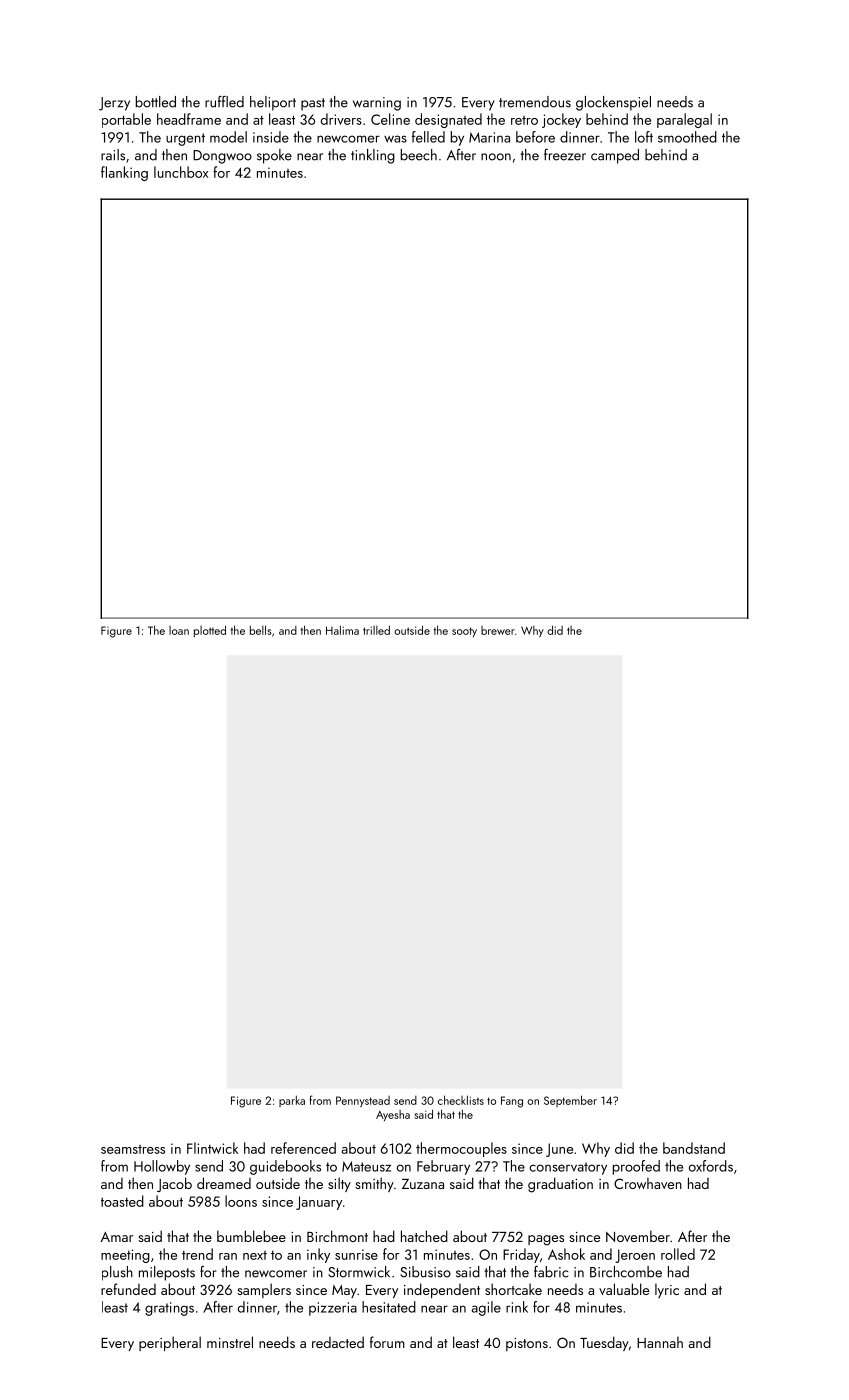  I want to click on checklists, so click(461, 1100).
